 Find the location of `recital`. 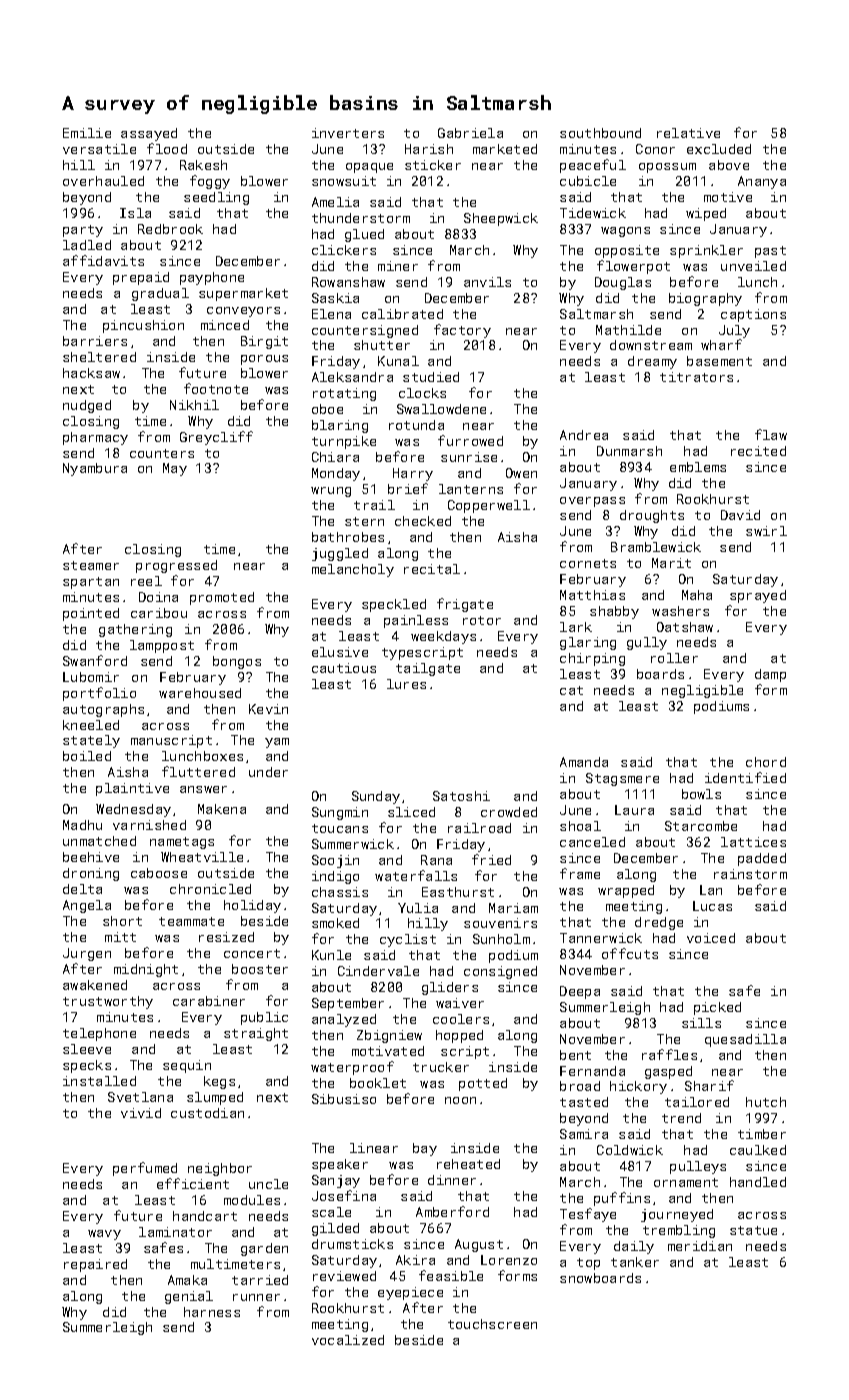

recital is located at coordinates (432, 569).
